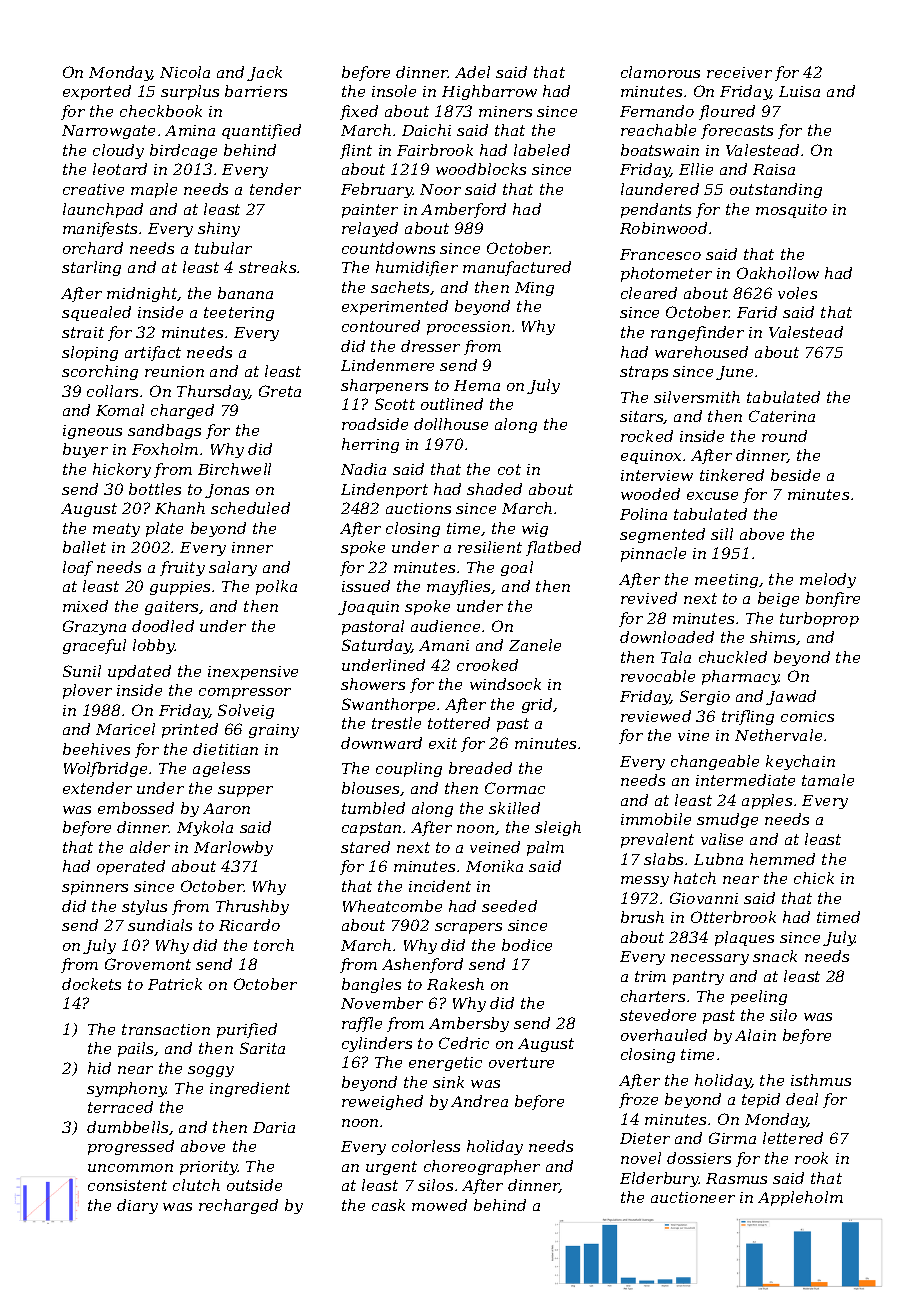 This screenshot has width=924, height=1308. What do you see at coordinates (795, 475) in the screenshot?
I see `beside` at bounding box center [795, 475].
